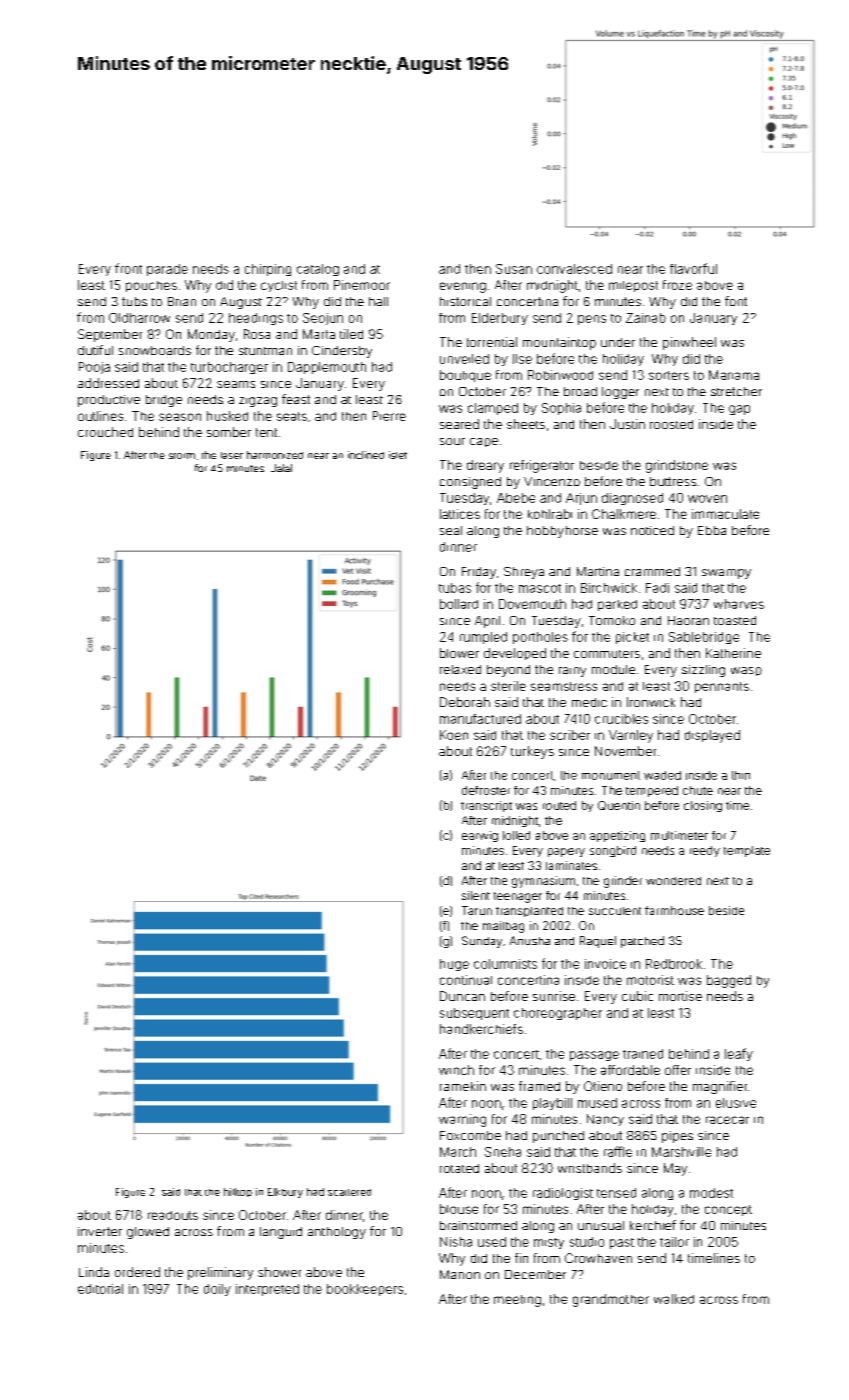 The image size is (849, 1400). Describe the element at coordinates (540, 638) in the screenshot. I see `portholes` at that location.
